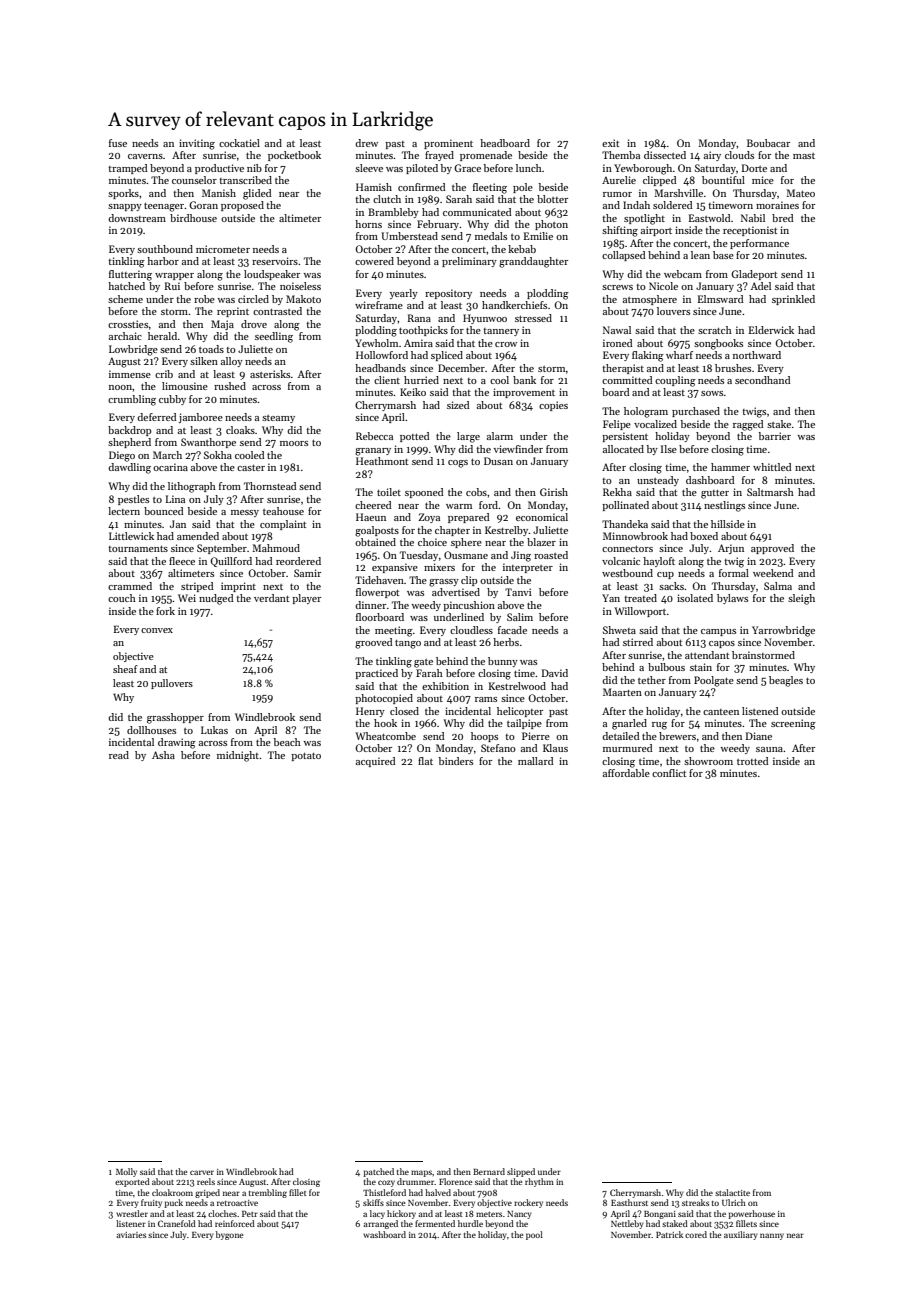 This screenshot has height=1308, width=924. Describe the element at coordinates (503, 662) in the screenshot. I see `bunny` at that location.
